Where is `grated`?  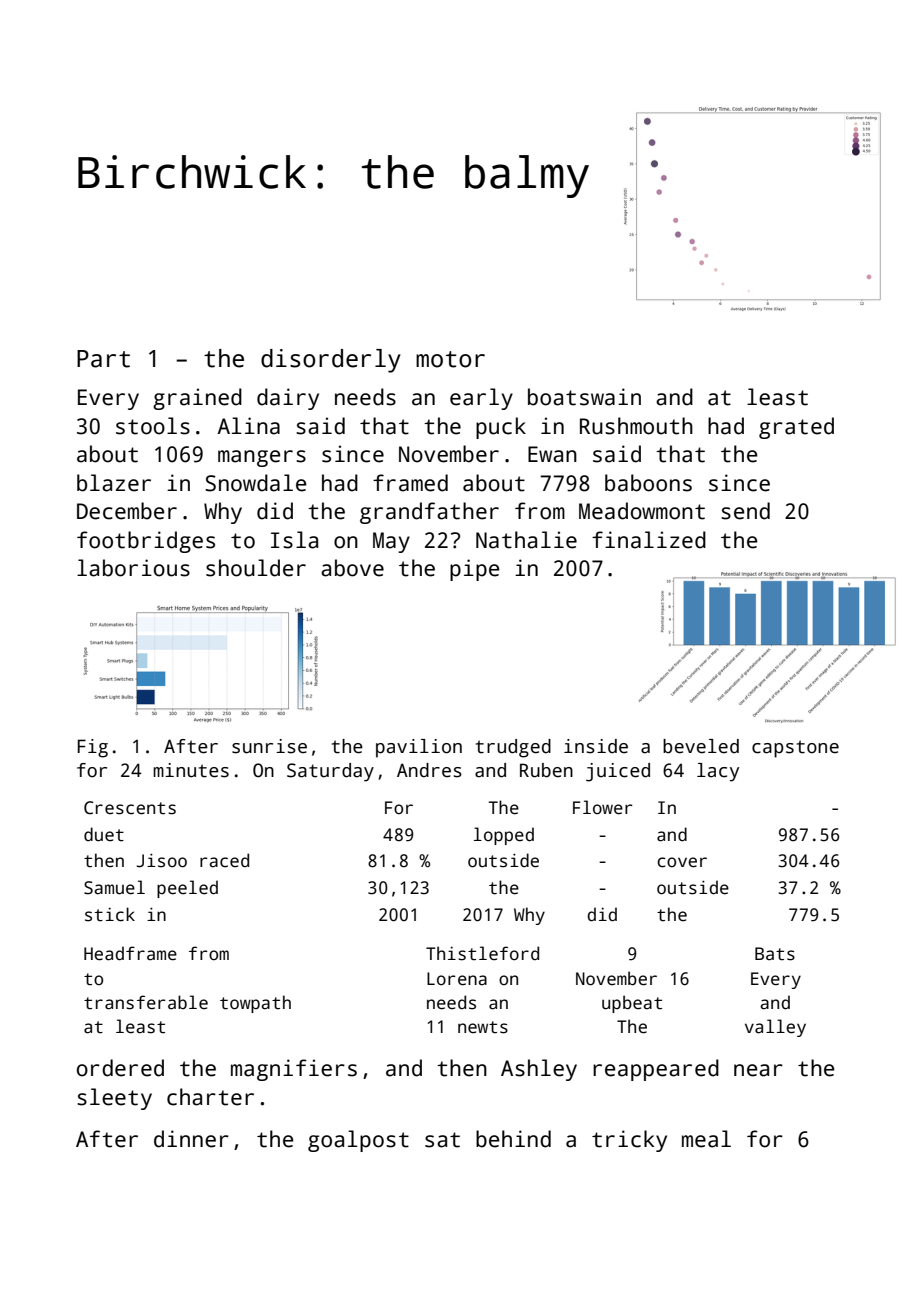
grated is located at coordinates (796, 428).
